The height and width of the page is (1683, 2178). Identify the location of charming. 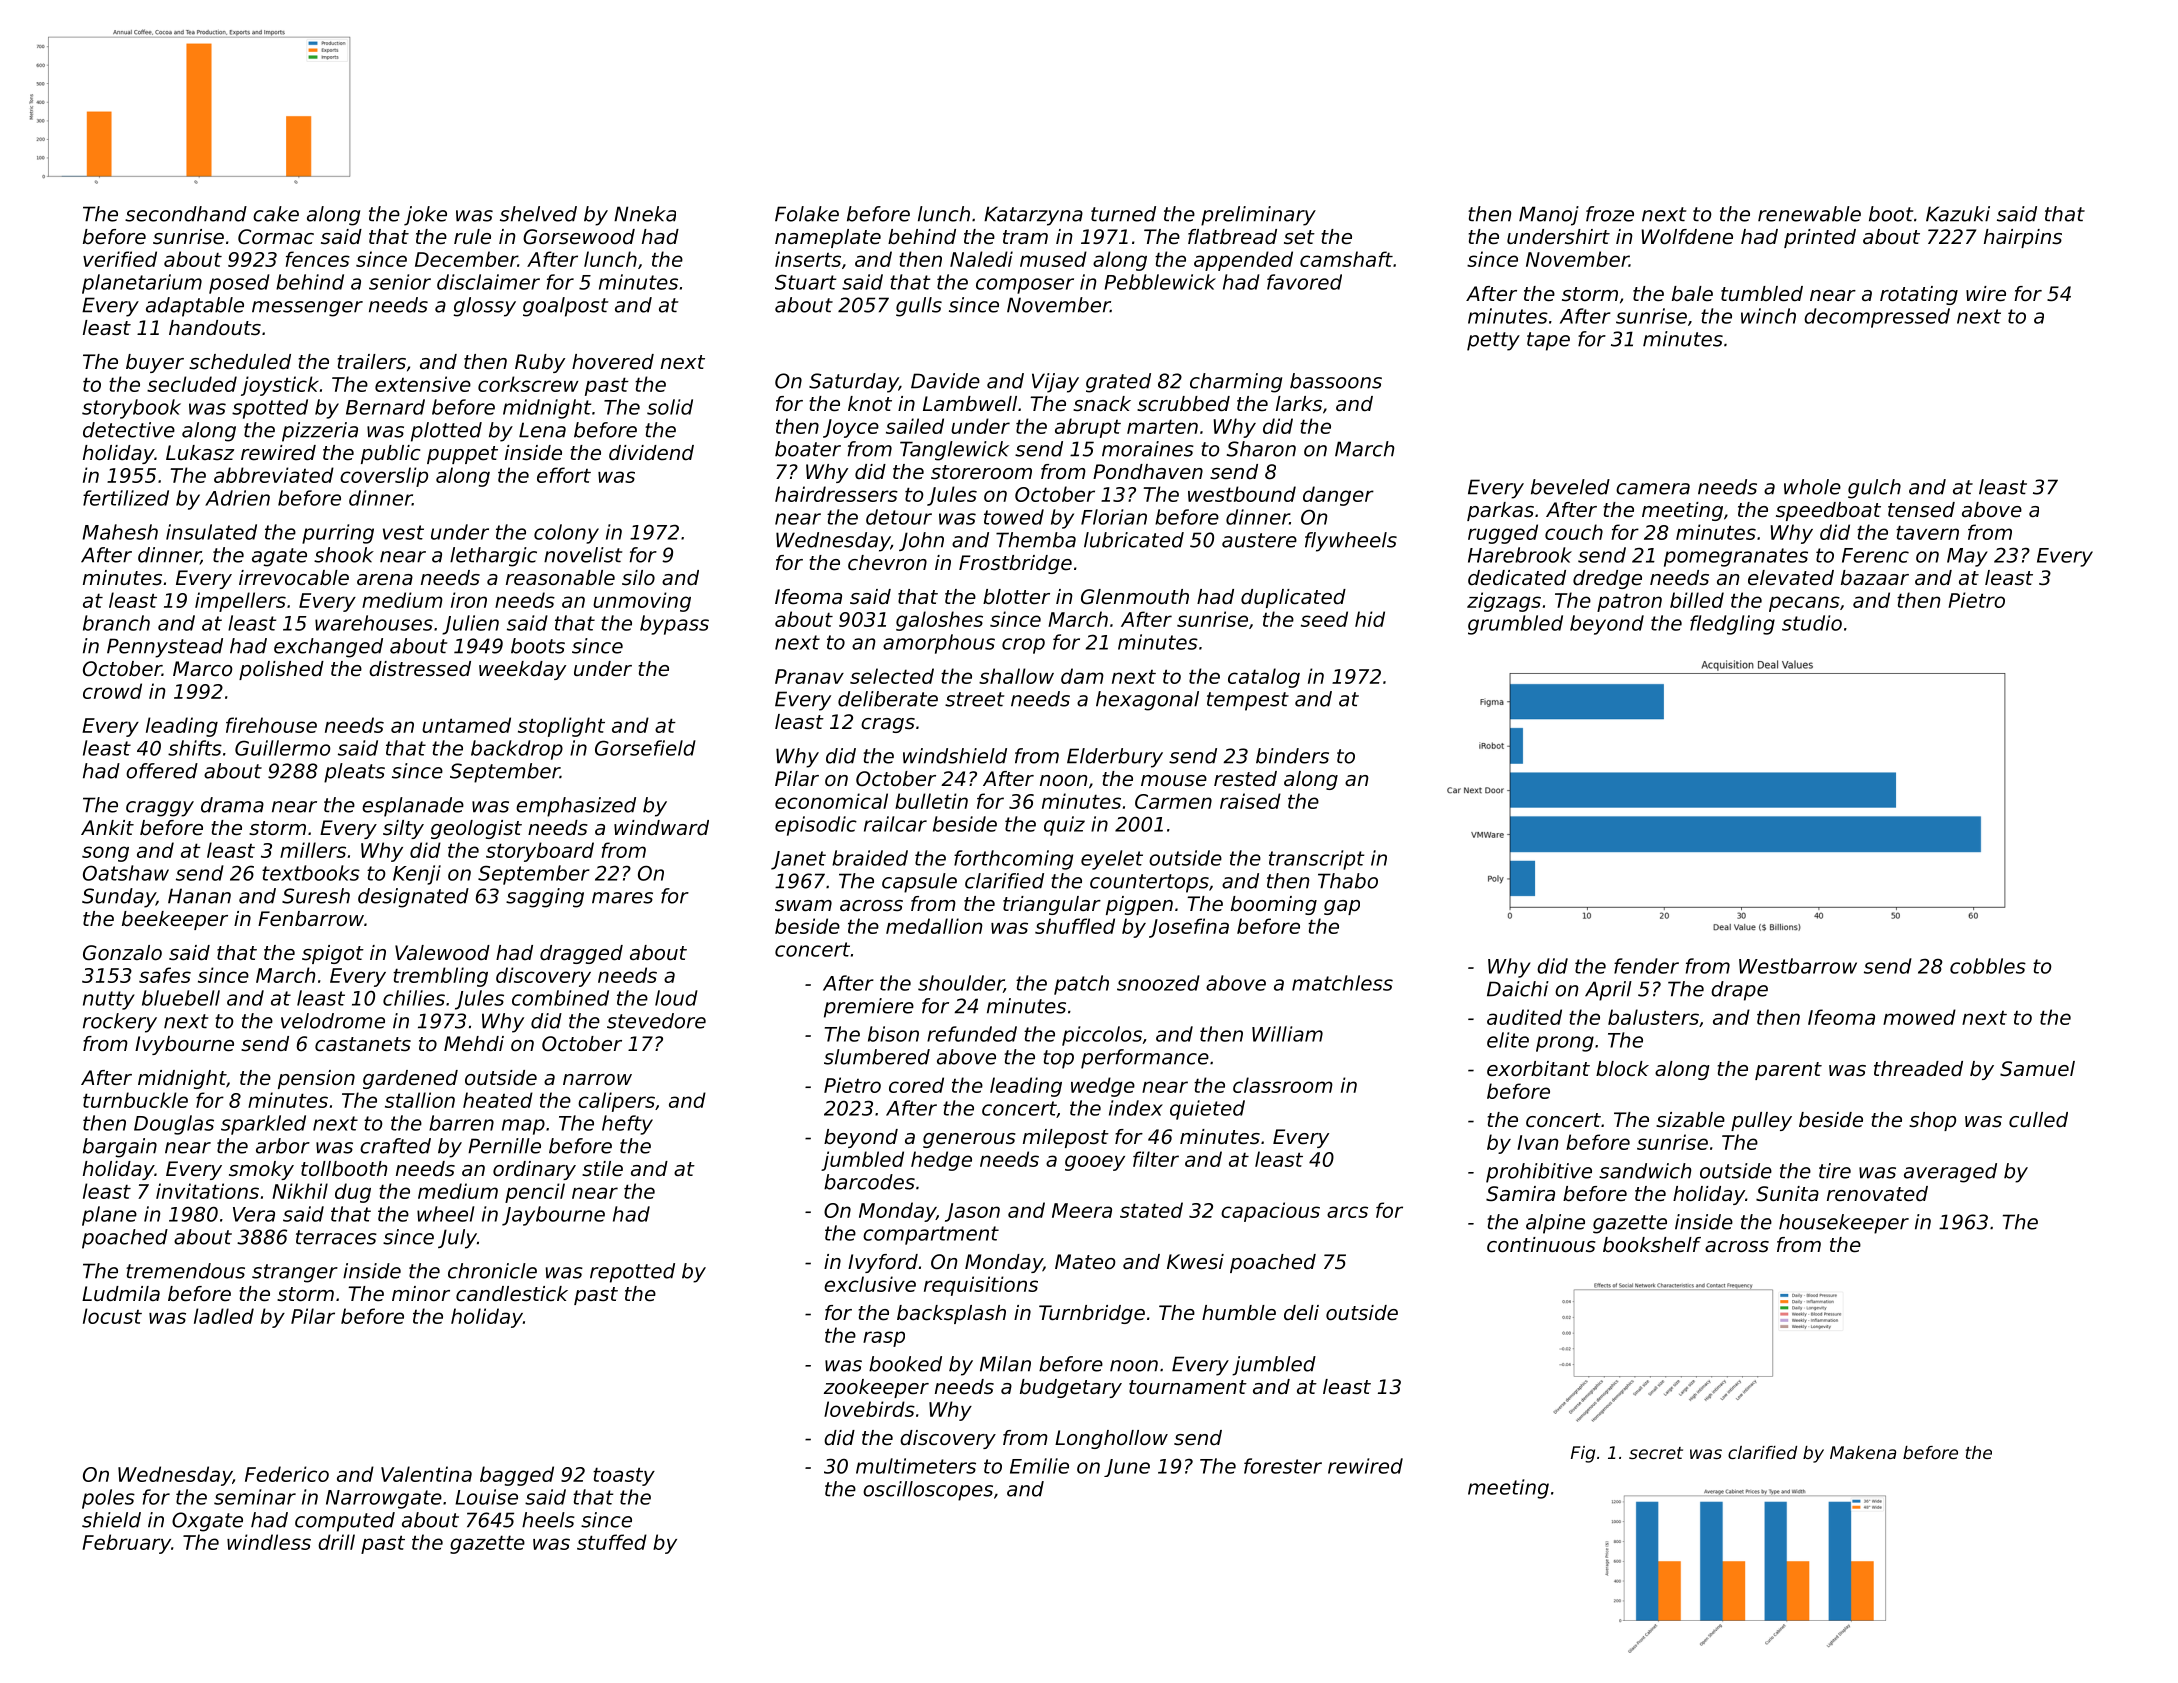
(1236, 383).
